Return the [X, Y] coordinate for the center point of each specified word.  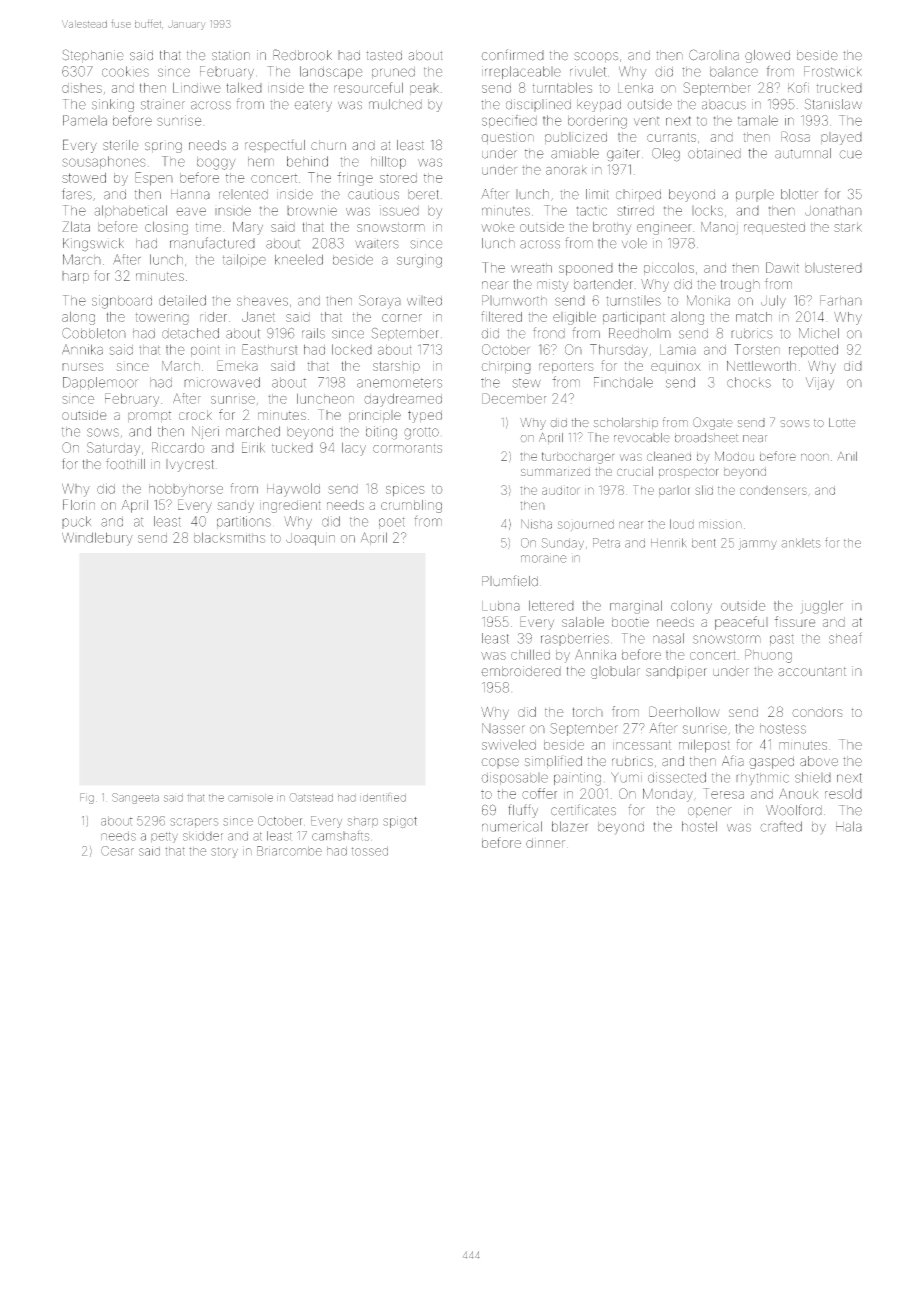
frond [549, 333]
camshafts [340, 835]
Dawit [782, 267]
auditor [561, 490]
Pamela [85, 120]
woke [498, 227]
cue [850, 154]
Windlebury [97, 539]
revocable [642, 438]
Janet [258, 317]
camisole [250, 798]
